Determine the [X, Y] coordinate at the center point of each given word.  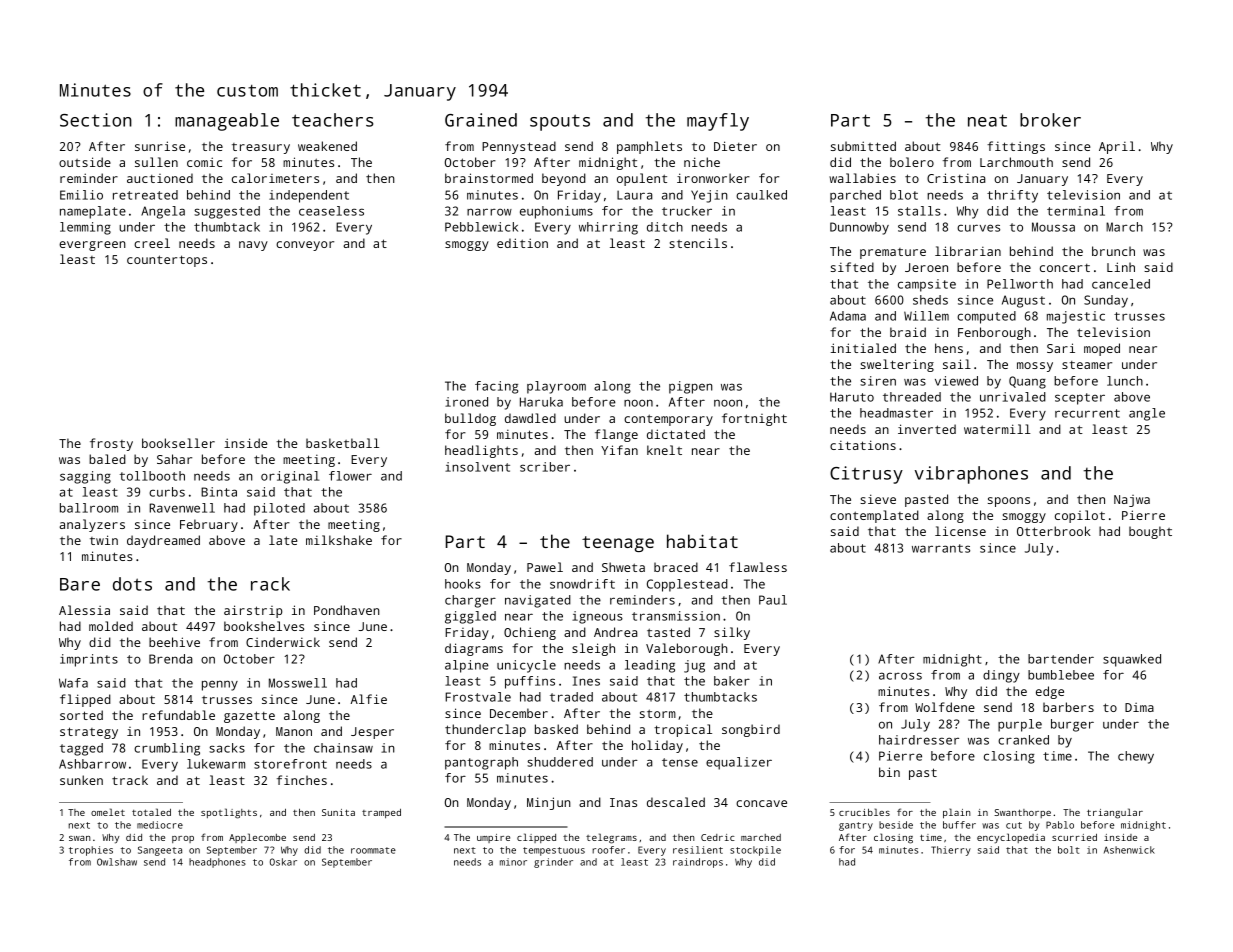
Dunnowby [859, 228]
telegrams [611, 838]
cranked [1023, 740]
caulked [761, 195]
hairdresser [919, 740]
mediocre [160, 825]
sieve [878, 499]
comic [204, 162]
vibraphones [971, 475]
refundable [178, 715]
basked [556, 729]
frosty [111, 444]
